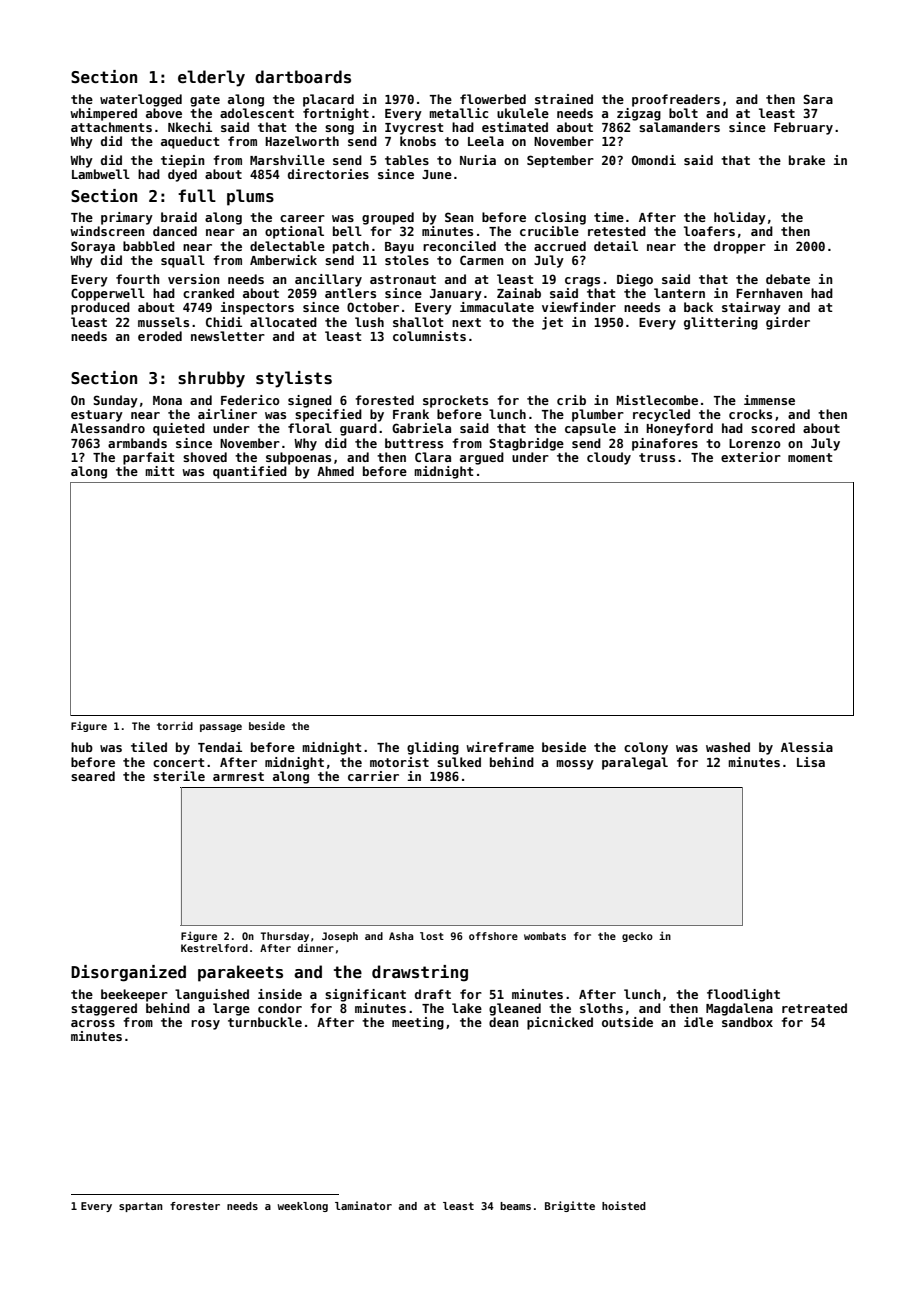 This screenshot has height=1308, width=924. I want to click on Kestrelford, so click(214, 948).
